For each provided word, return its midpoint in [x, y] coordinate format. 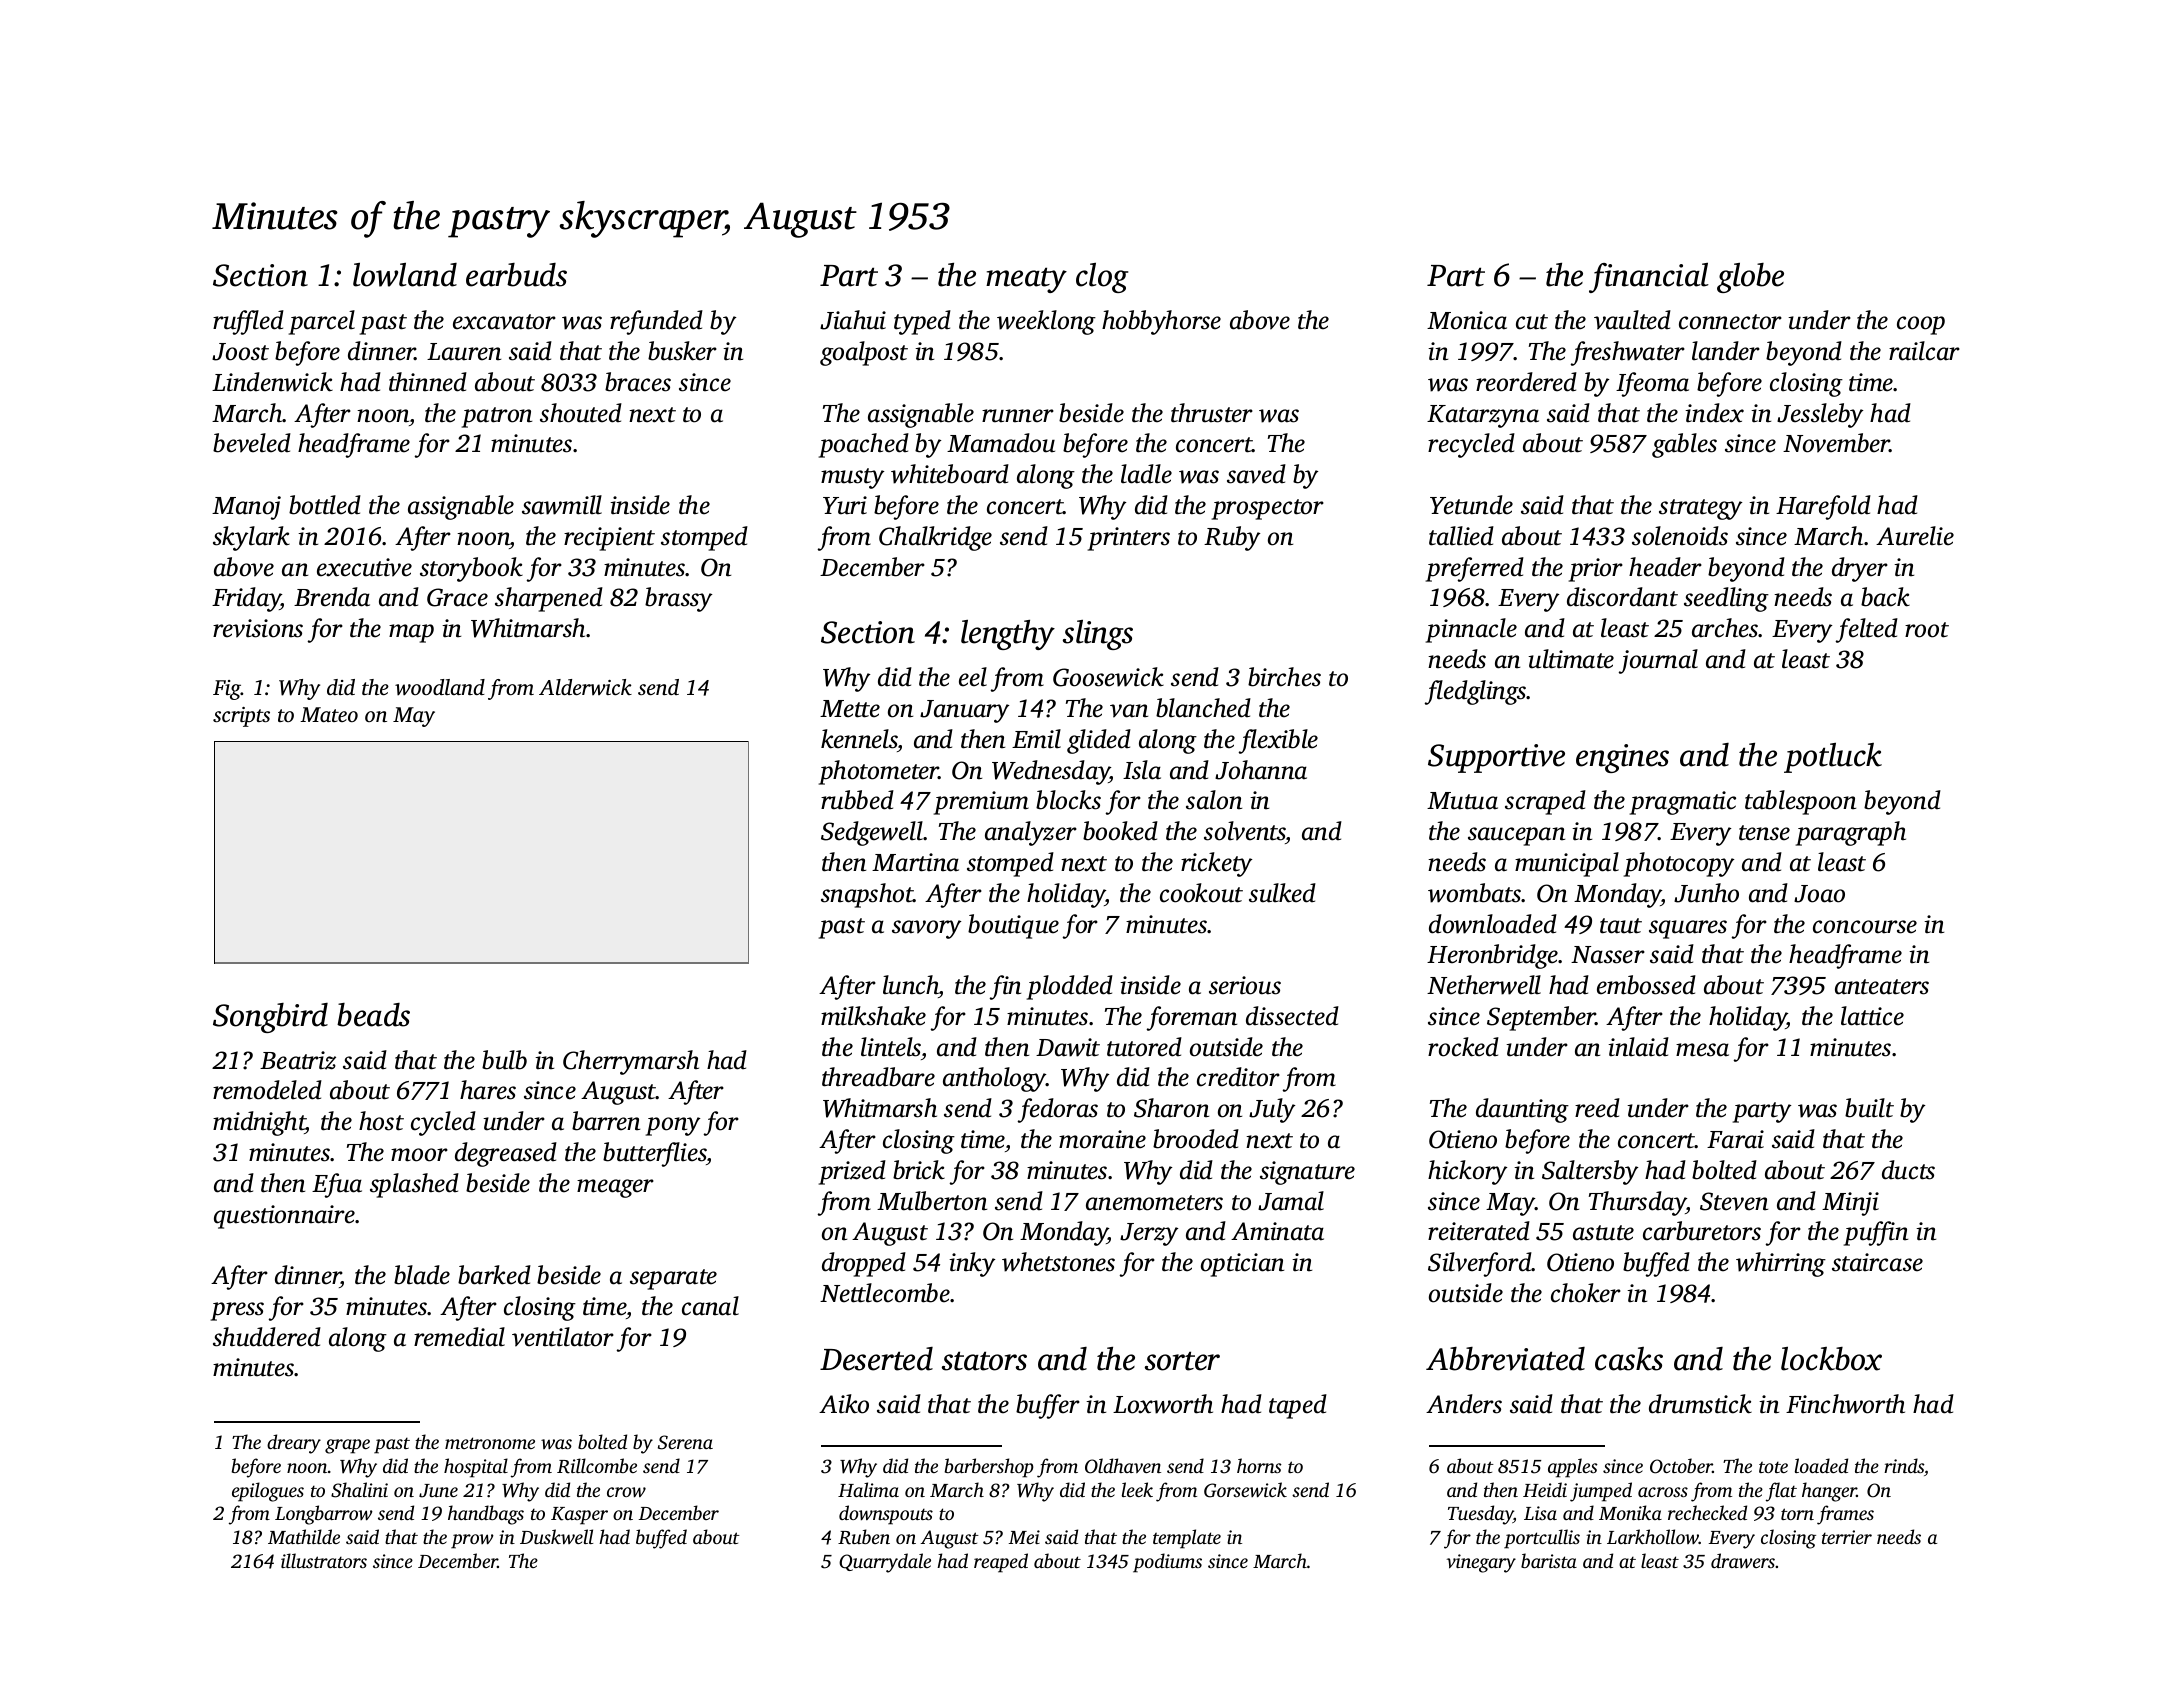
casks [1629, 1359]
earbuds [516, 275]
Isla [1142, 770]
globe [1750, 278]
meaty [1026, 280]
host [381, 1121]
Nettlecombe [885, 1293]
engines [1622, 758]
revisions [258, 628]
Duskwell [556, 1537]
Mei [1024, 1537]
